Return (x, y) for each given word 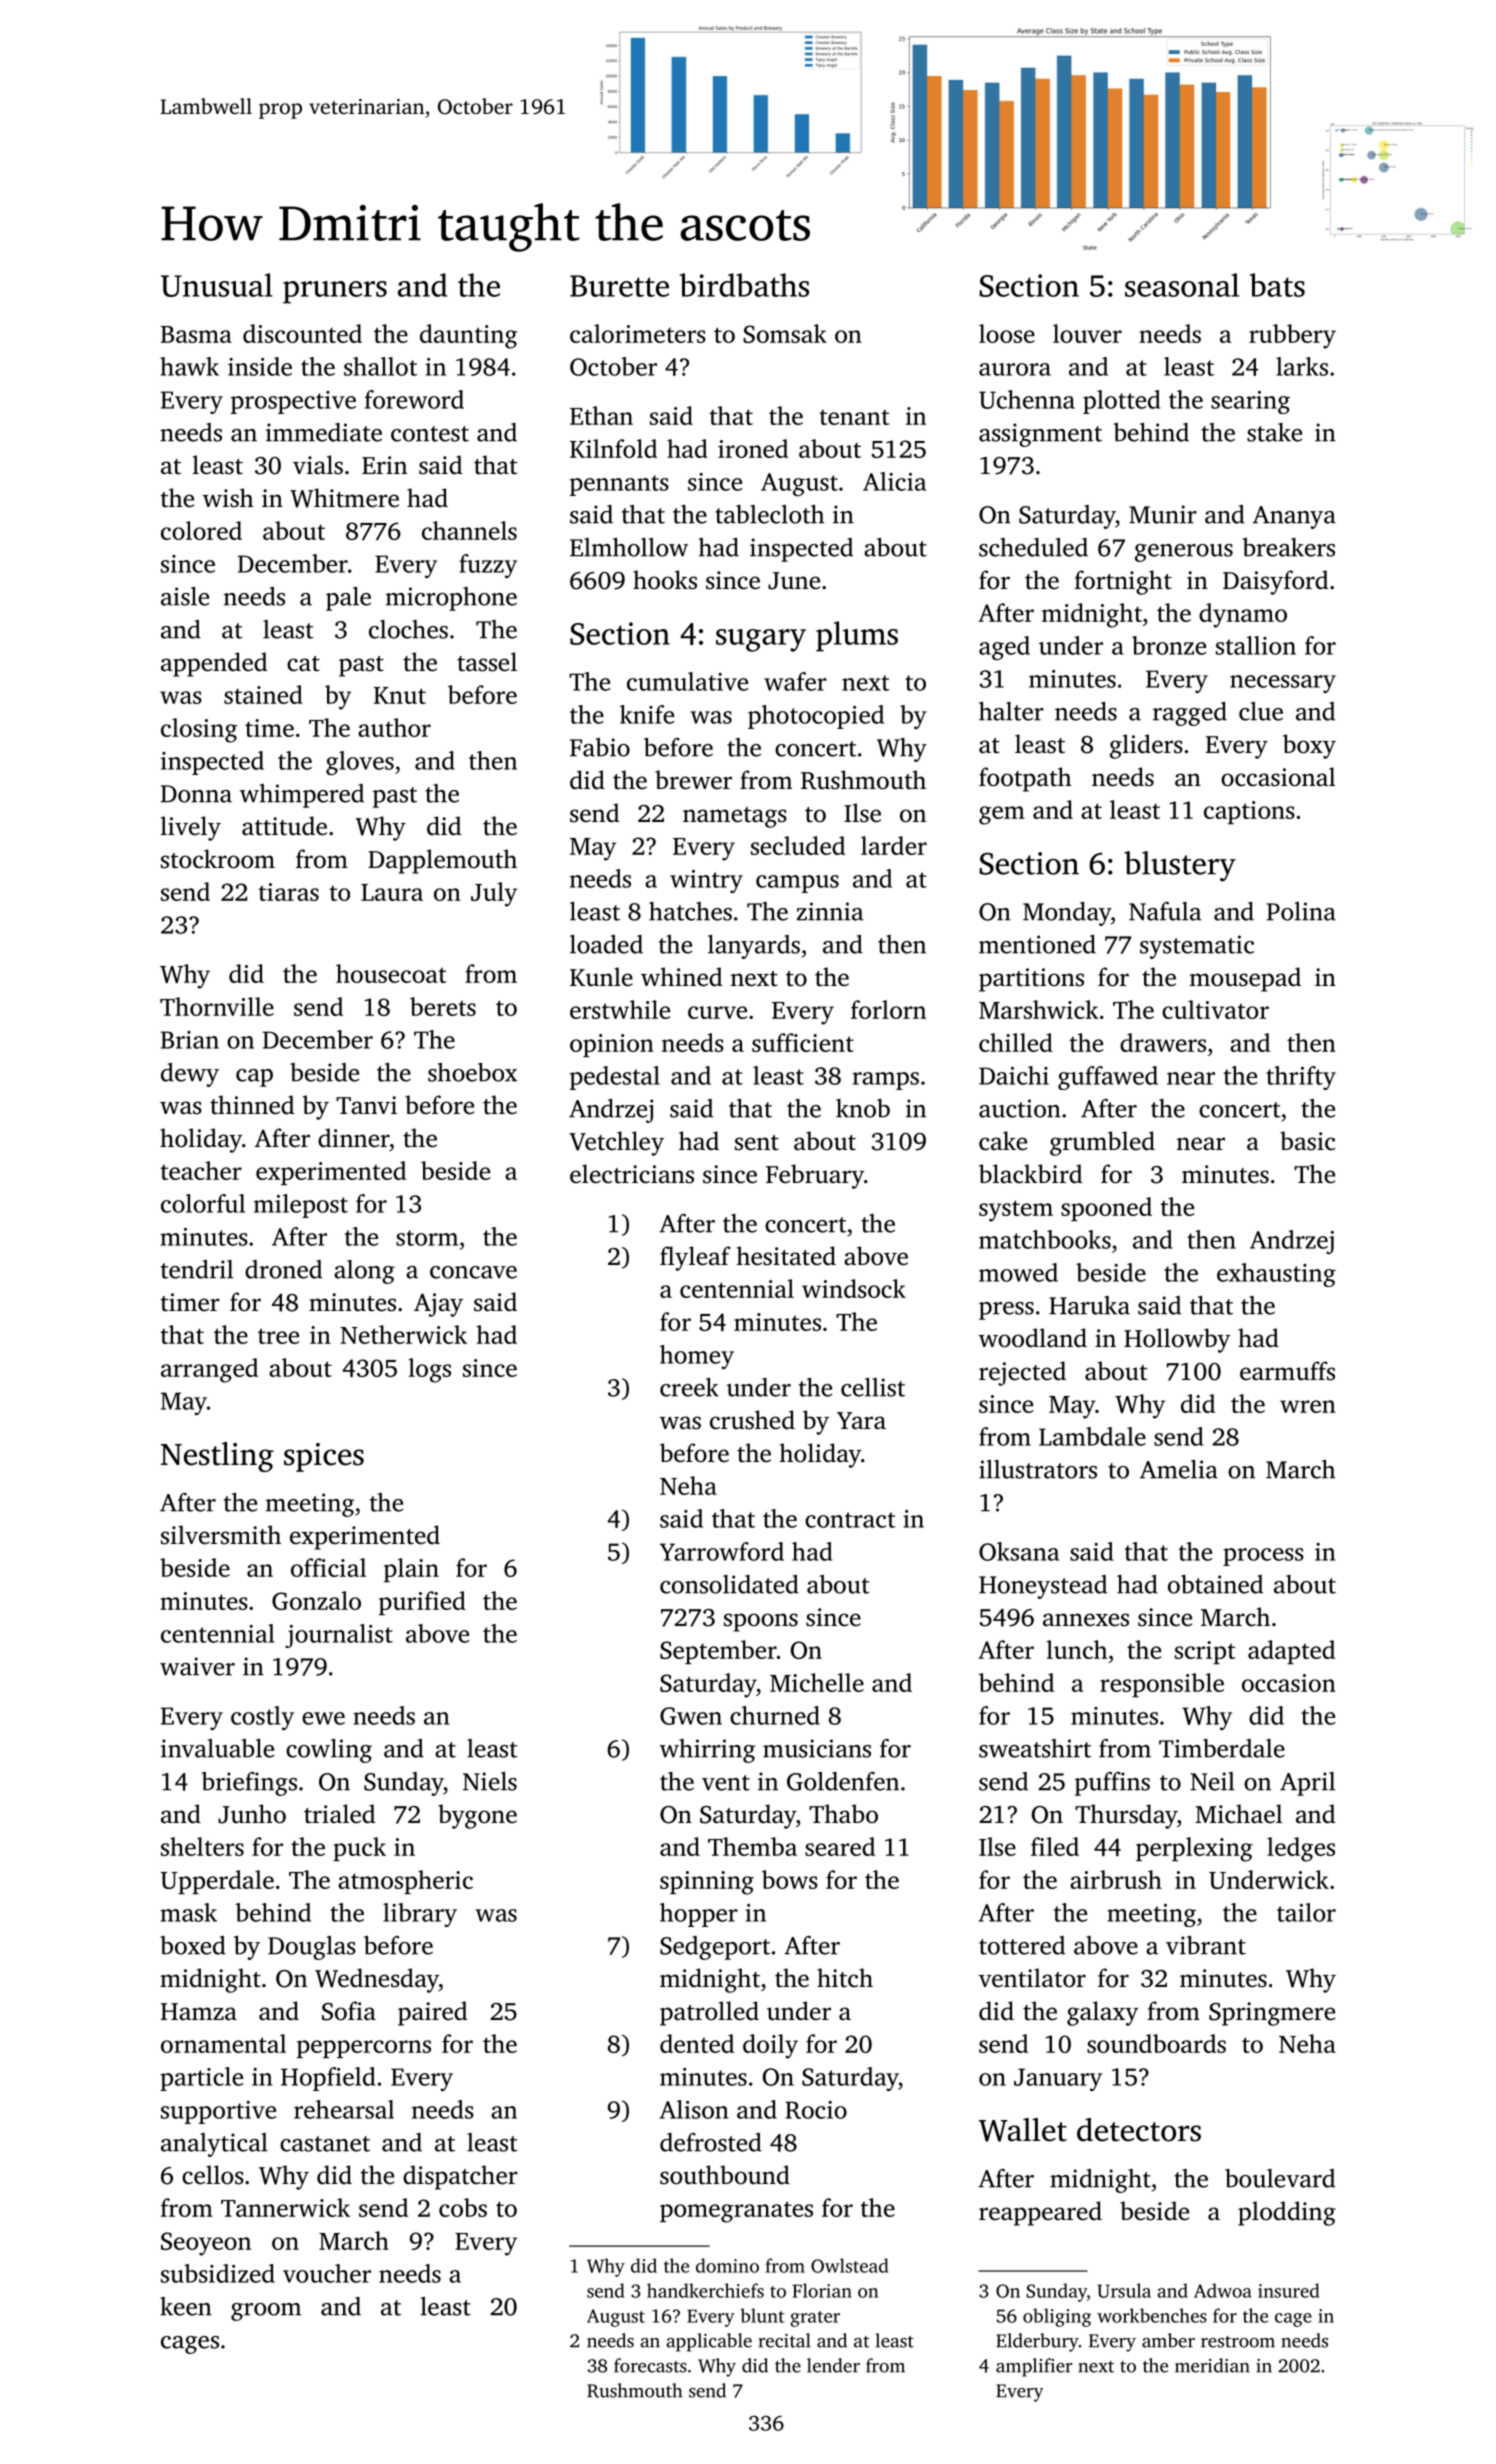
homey (697, 1357)
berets (443, 1006)
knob (863, 1108)
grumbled (1102, 1143)
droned (283, 1269)
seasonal (1182, 285)
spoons (761, 1622)
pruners (335, 292)
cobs (463, 2207)
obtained (1215, 1584)
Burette (619, 286)
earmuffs (1287, 1371)
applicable (709, 2342)
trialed (339, 1814)
